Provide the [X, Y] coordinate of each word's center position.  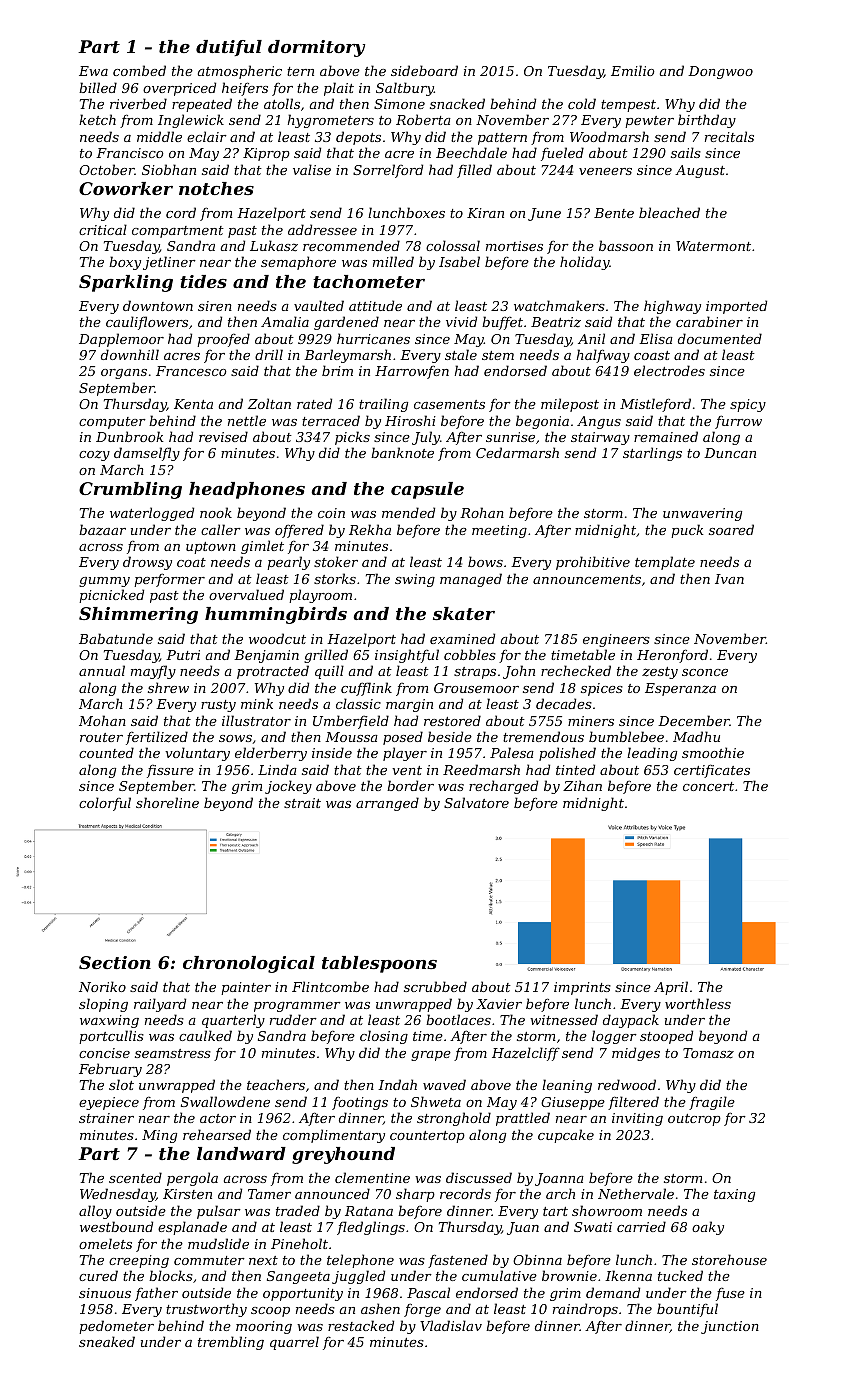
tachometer [369, 281]
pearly [288, 563]
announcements [587, 579]
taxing [734, 1195]
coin [331, 513]
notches [216, 188]
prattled [523, 1119]
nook [216, 512]
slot [121, 1084]
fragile [712, 1103]
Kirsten [187, 1194]
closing [384, 1037]
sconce [705, 672]
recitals [729, 136]
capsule [427, 490]
